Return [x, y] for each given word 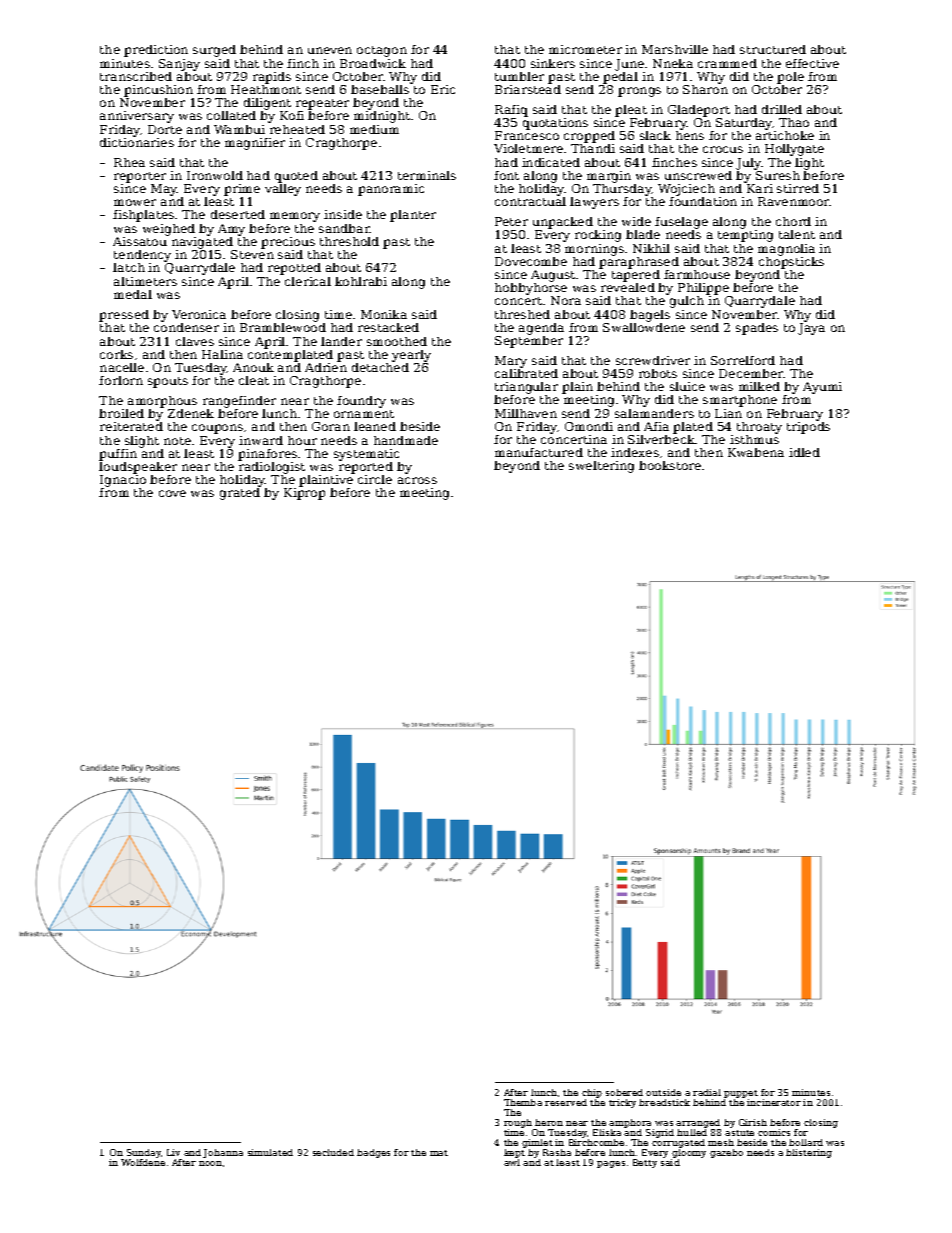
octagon [382, 51]
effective [812, 63]
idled [804, 452]
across [417, 480]
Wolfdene [143, 1162]
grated [240, 494]
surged [214, 51]
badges [373, 1153]
